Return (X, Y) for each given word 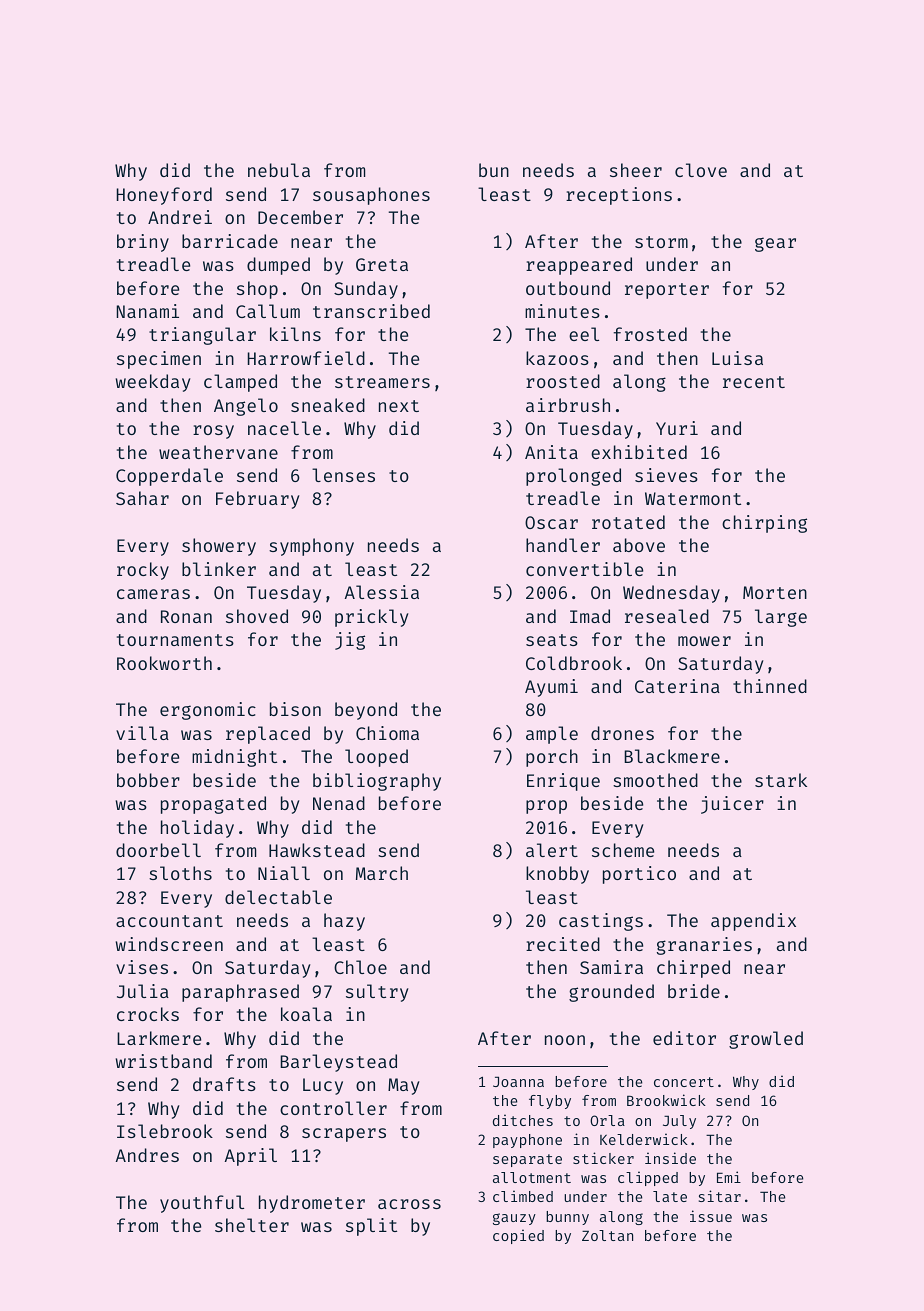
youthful (202, 1204)
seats (552, 640)
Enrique (563, 782)
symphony (311, 547)
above (639, 545)
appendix (753, 922)
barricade (230, 241)
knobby (557, 875)
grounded (611, 993)
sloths (180, 873)
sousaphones (371, 196)
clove (701, 170)
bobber (148, 780)
